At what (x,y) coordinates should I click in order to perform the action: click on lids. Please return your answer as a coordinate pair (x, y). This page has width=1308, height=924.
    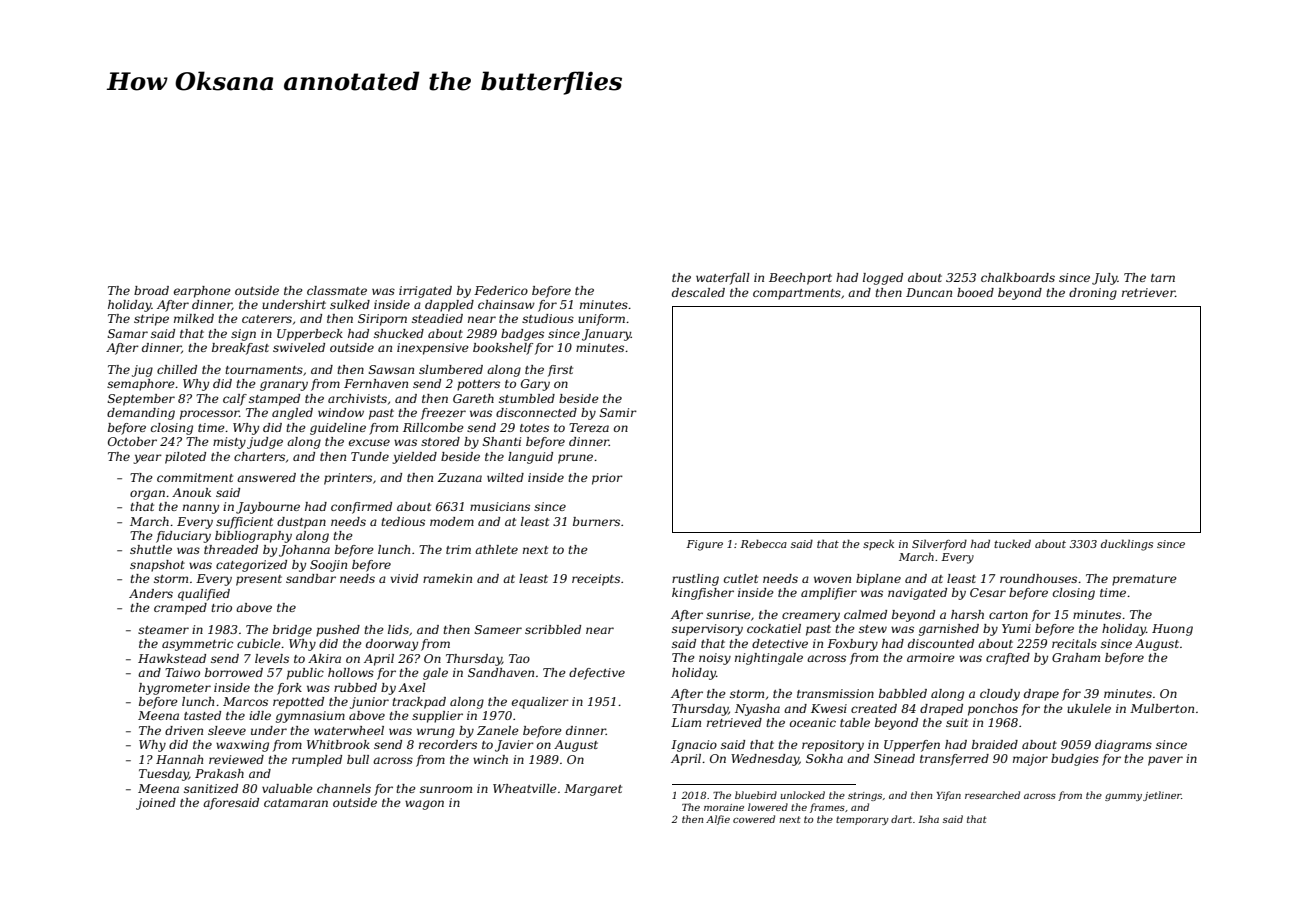
    Looking at the image, I should click on (398, 629).
